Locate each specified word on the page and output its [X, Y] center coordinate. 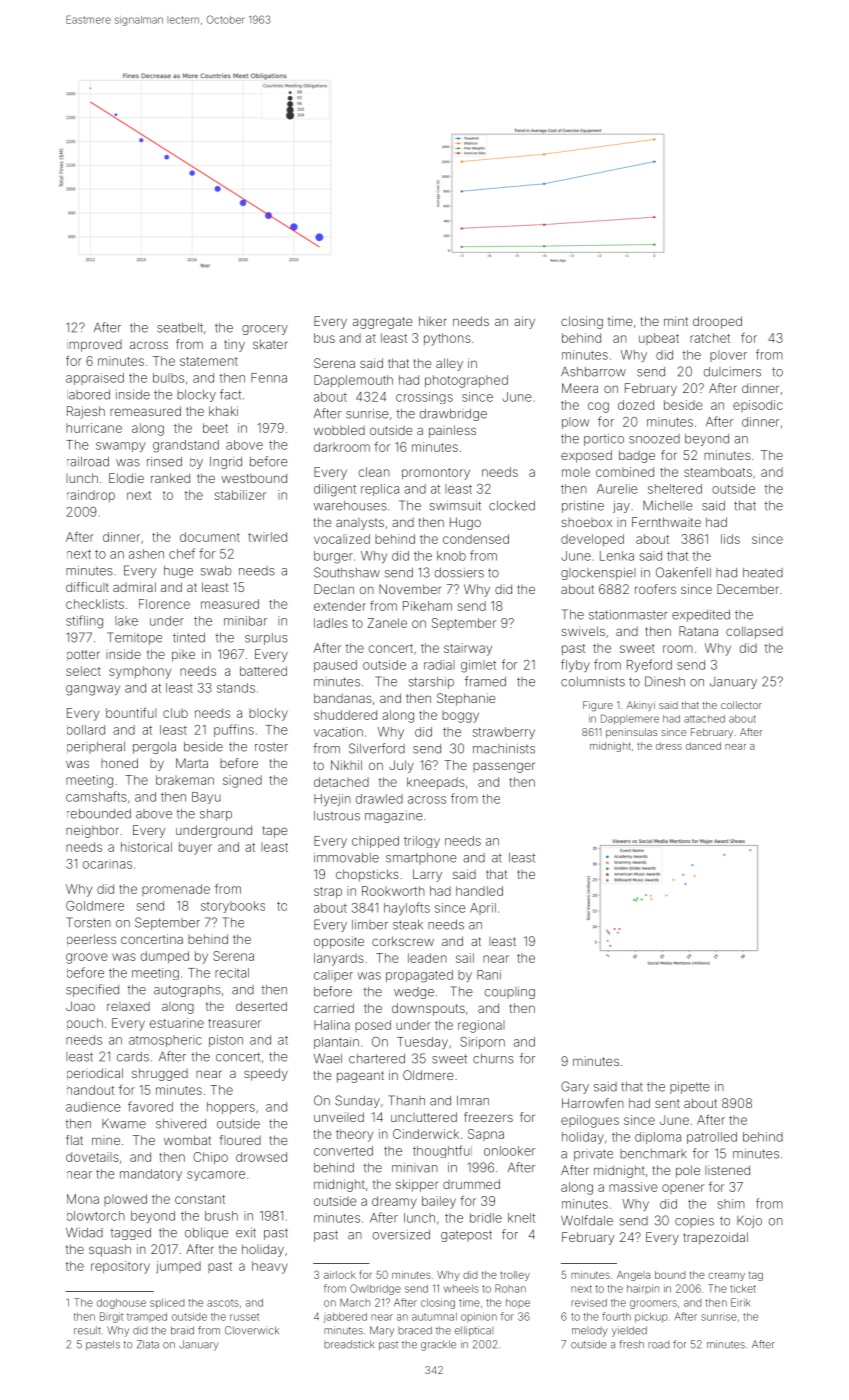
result [87, 1330]
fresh [631, 1344]
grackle [438, 1345]
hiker [433, 321]
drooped [717, 322]
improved [94, 346]
